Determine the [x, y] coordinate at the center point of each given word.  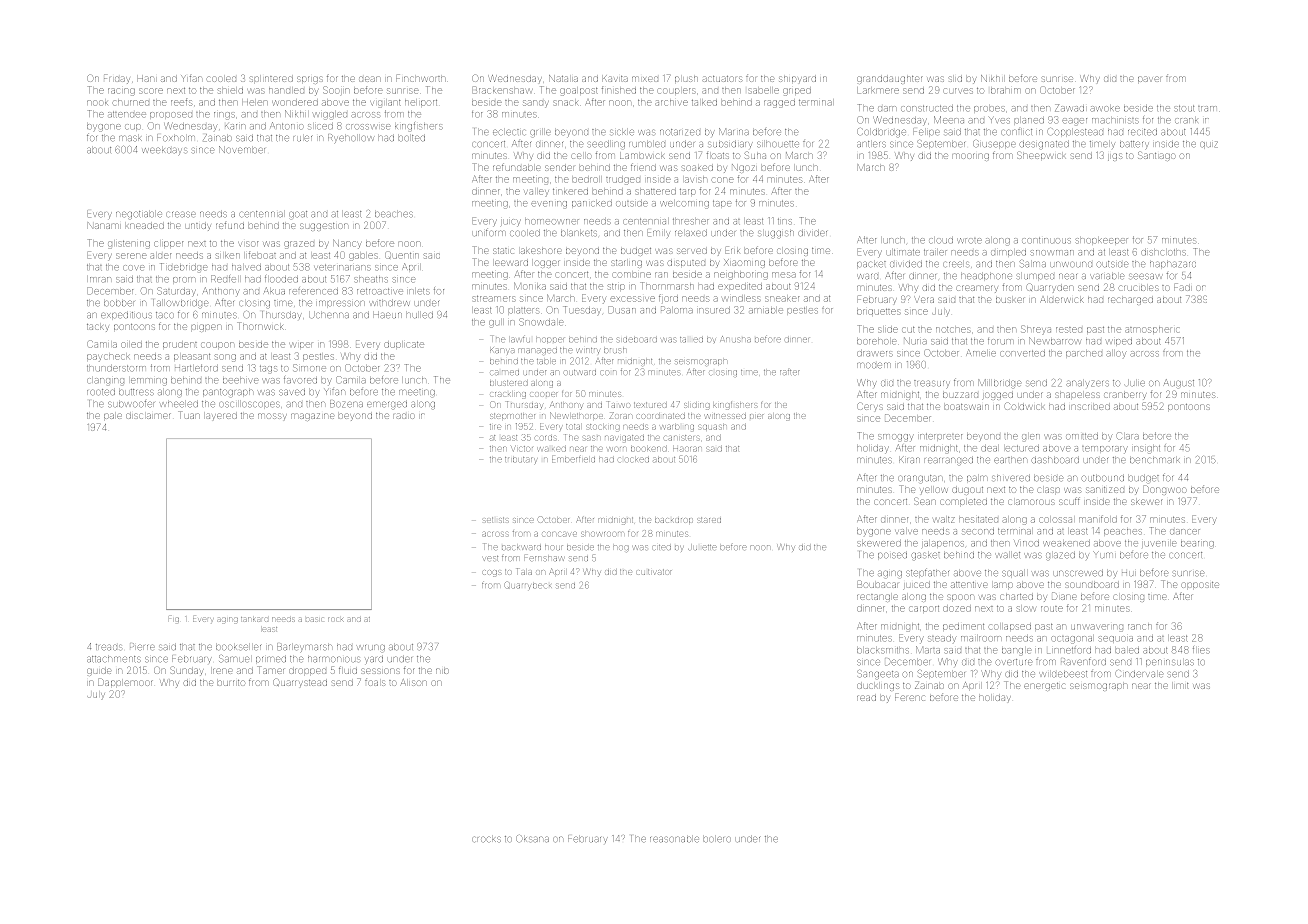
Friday [117, 79]
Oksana [533, 838]
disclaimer [148, 416]
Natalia [563, 78]
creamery [977, 289]
